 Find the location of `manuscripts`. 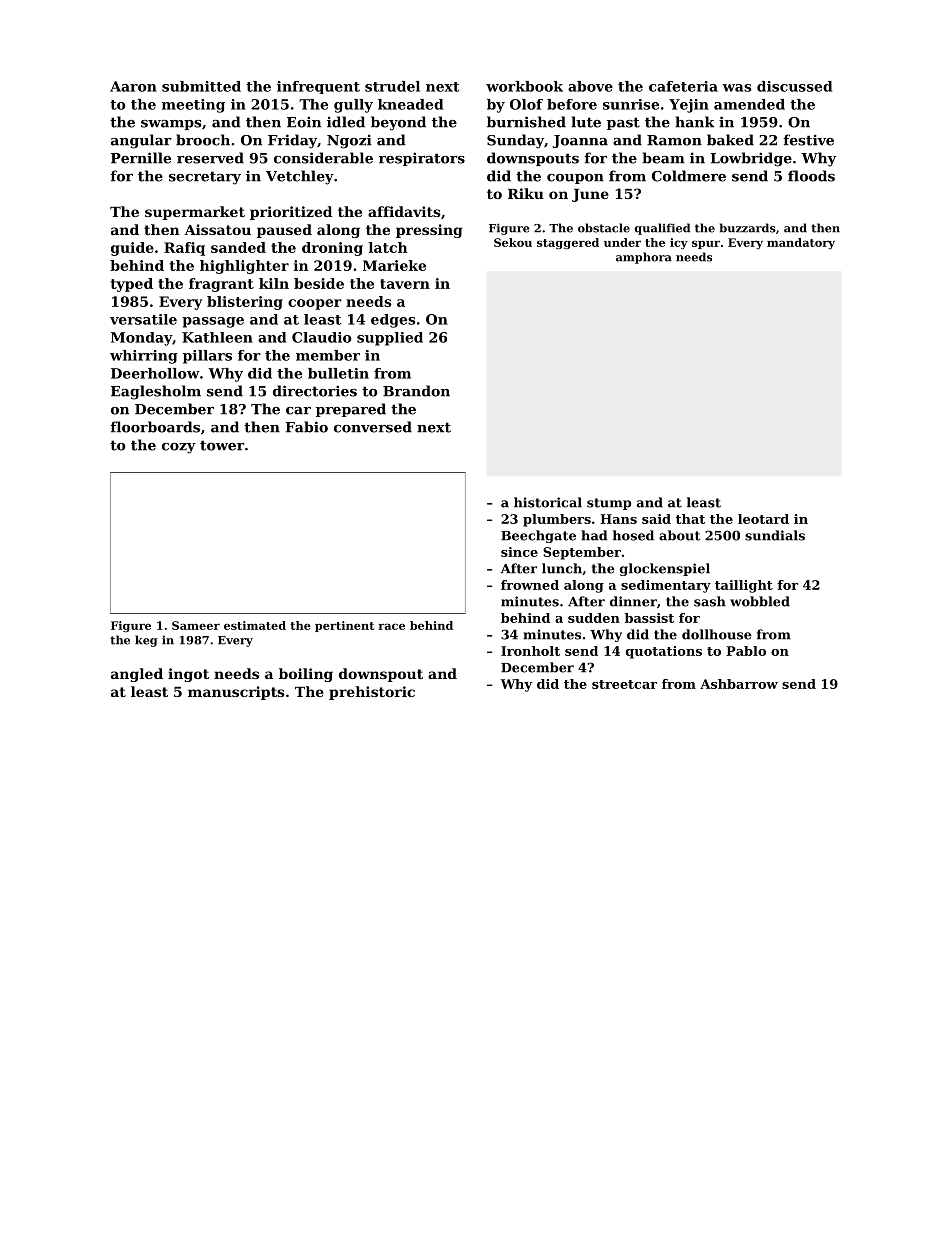

manuscripts is located at coordinates (236, 693).
